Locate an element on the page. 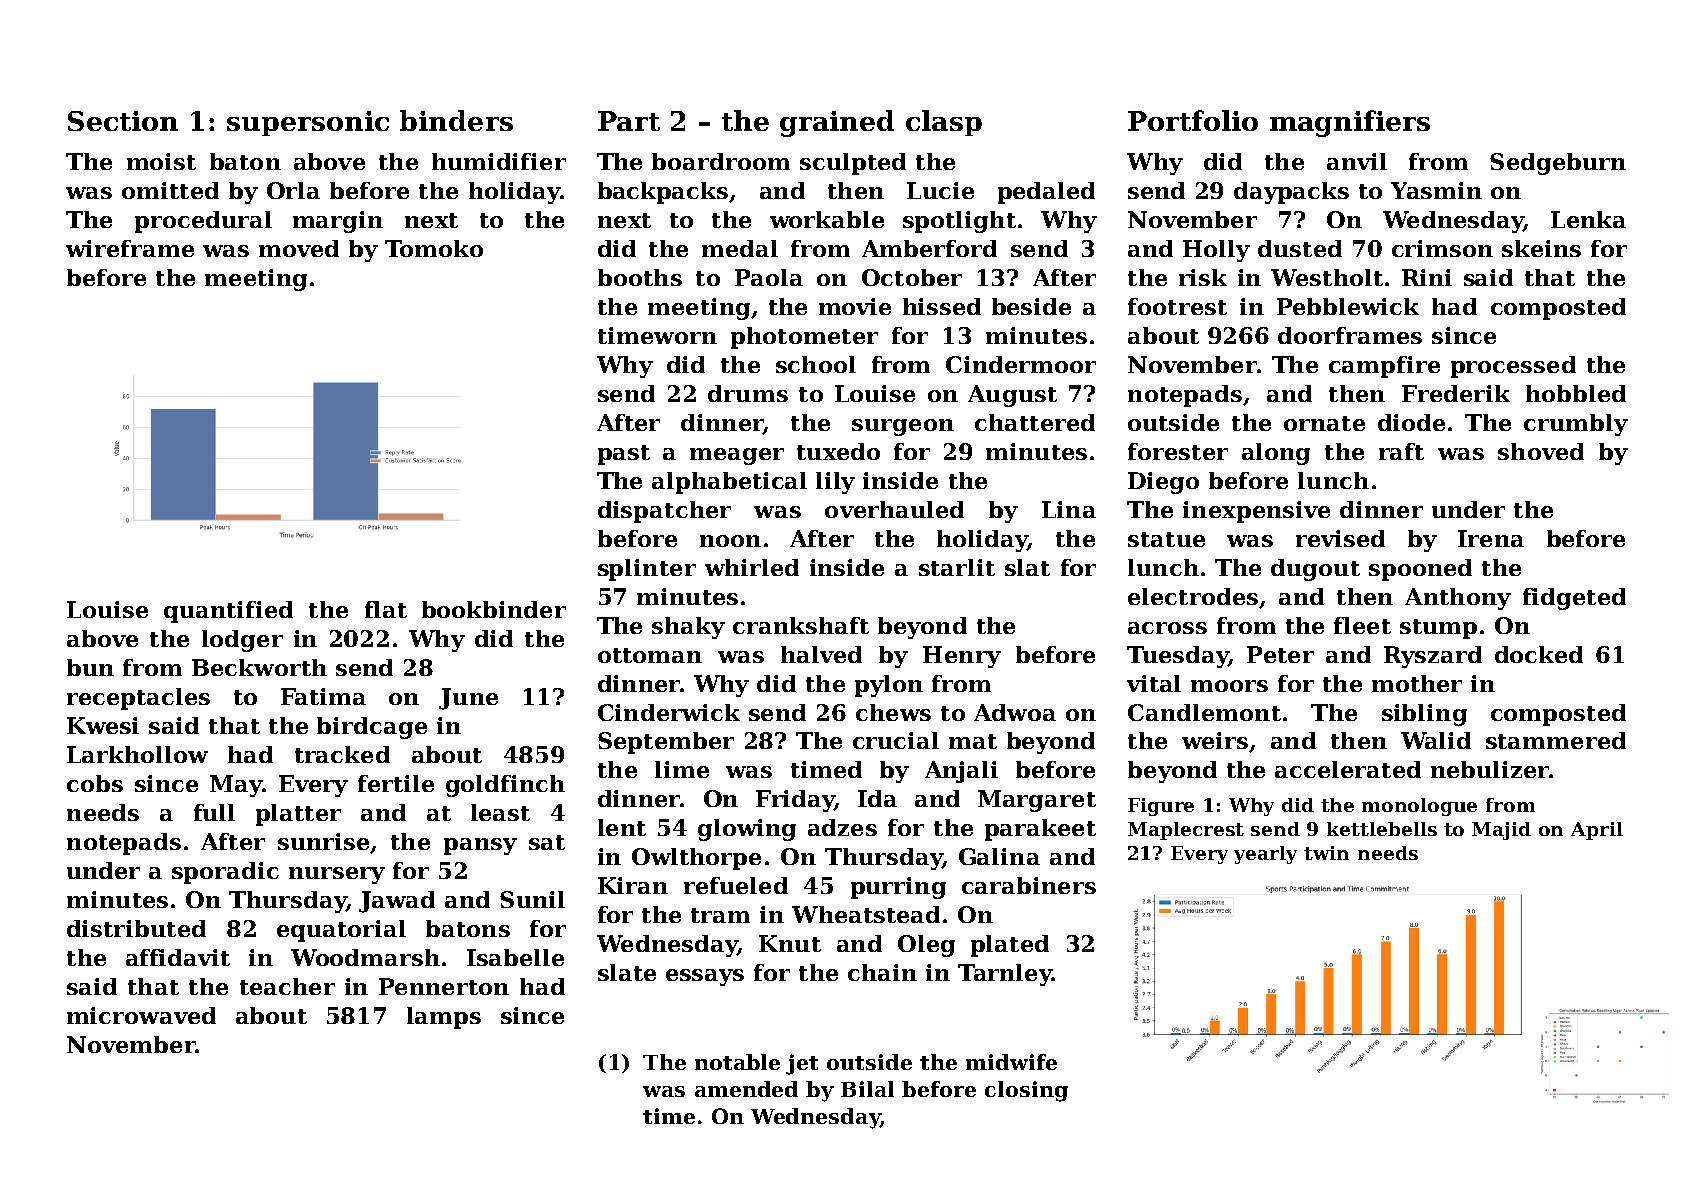 This page has height=1197, width=1693. omitted is located at coordinates (170, 190).
